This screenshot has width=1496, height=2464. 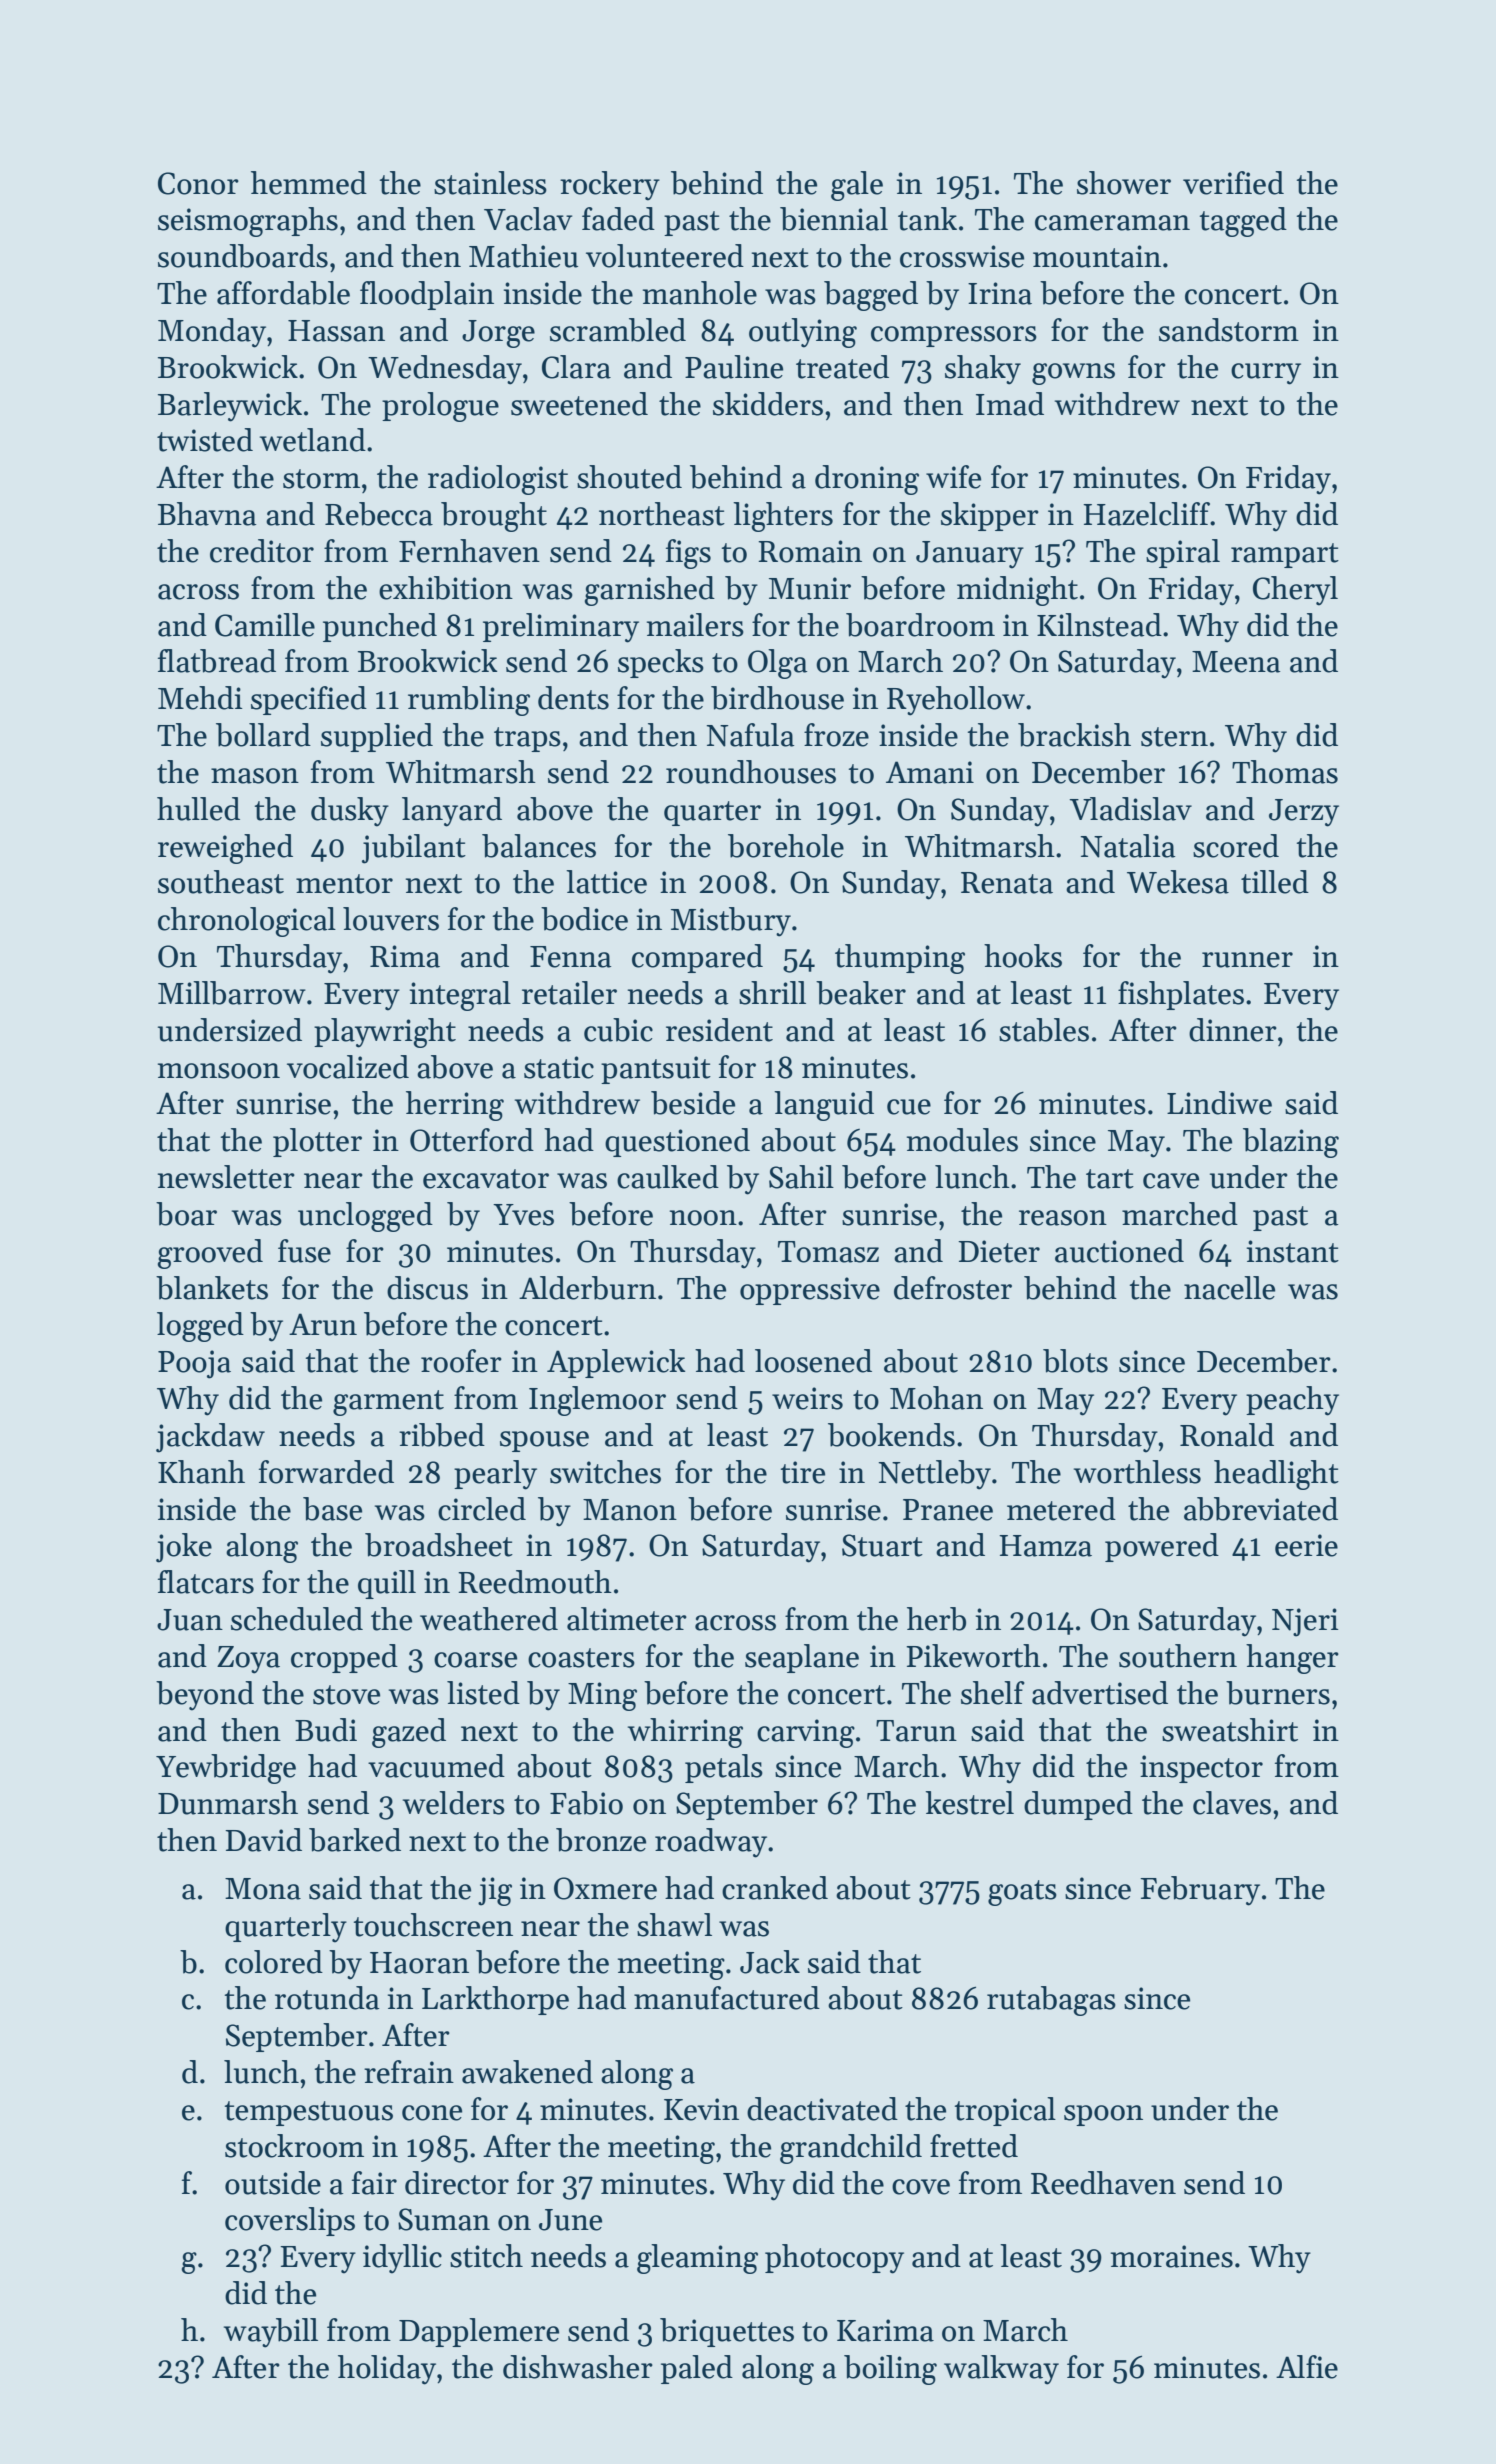 I want to click on Conor, so click(x=198, y=183).
